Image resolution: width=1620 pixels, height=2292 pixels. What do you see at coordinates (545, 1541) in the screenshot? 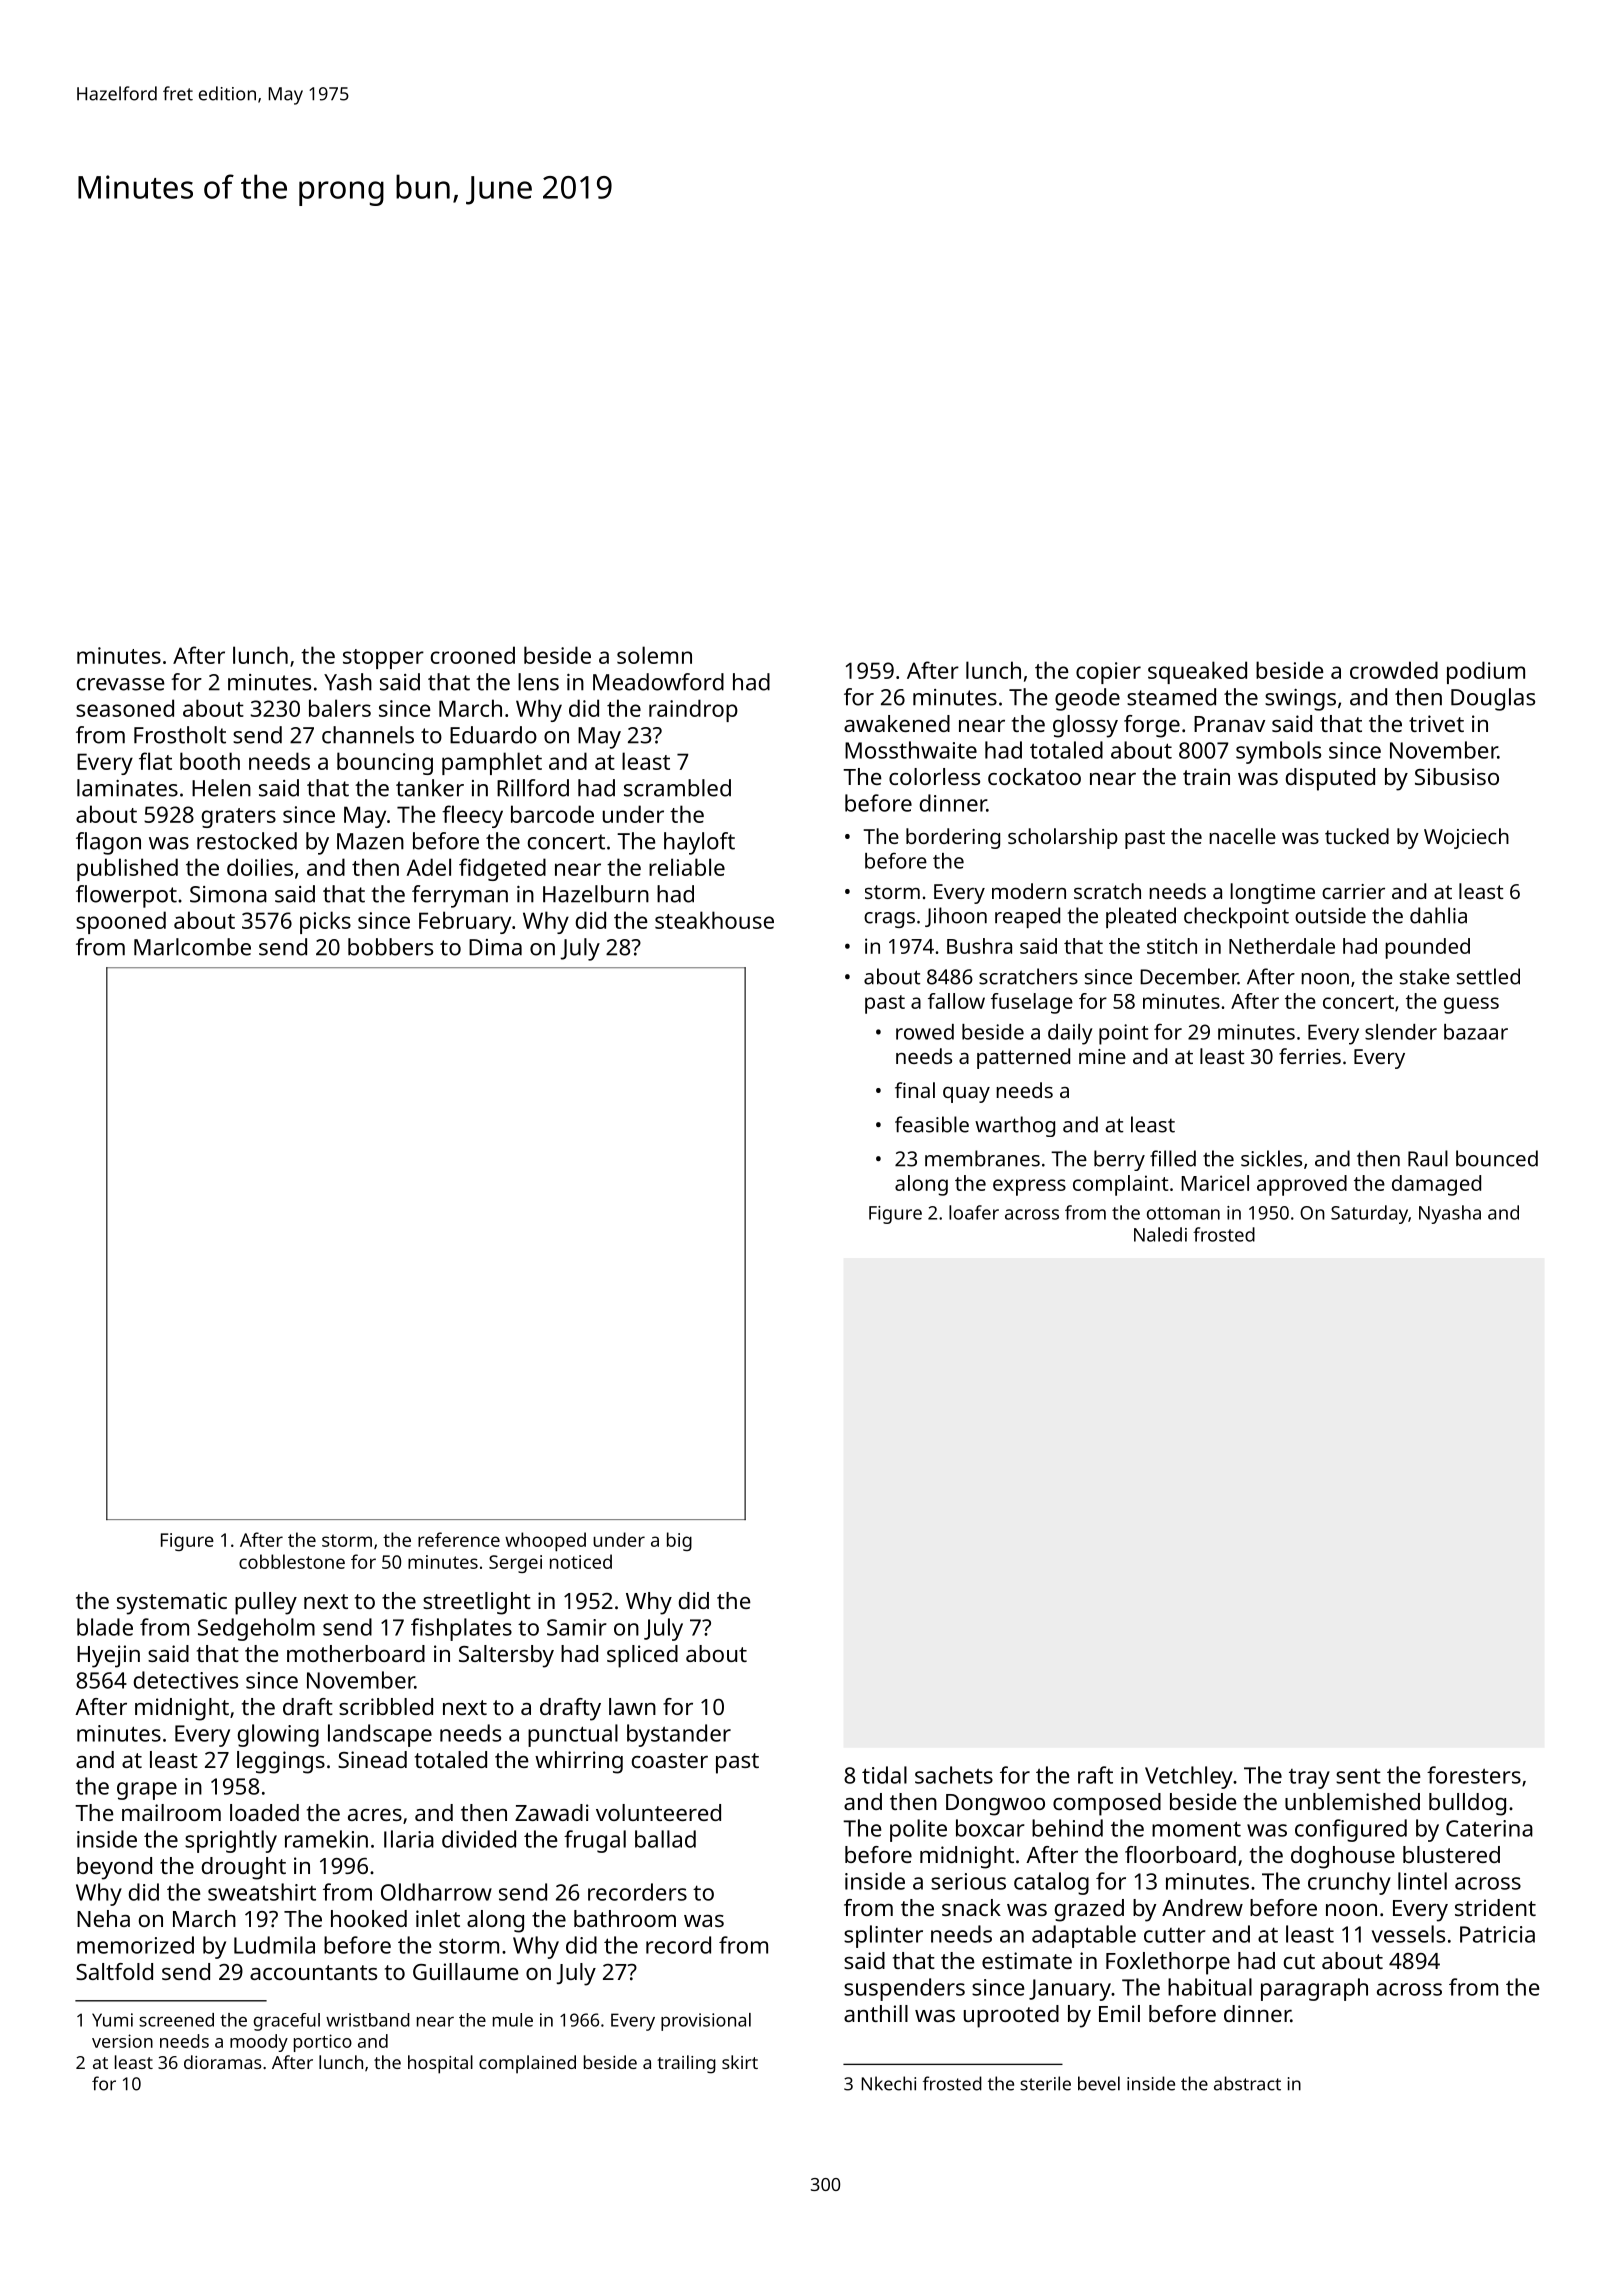
I see `whooped` at bounding box center [545, 1541].
